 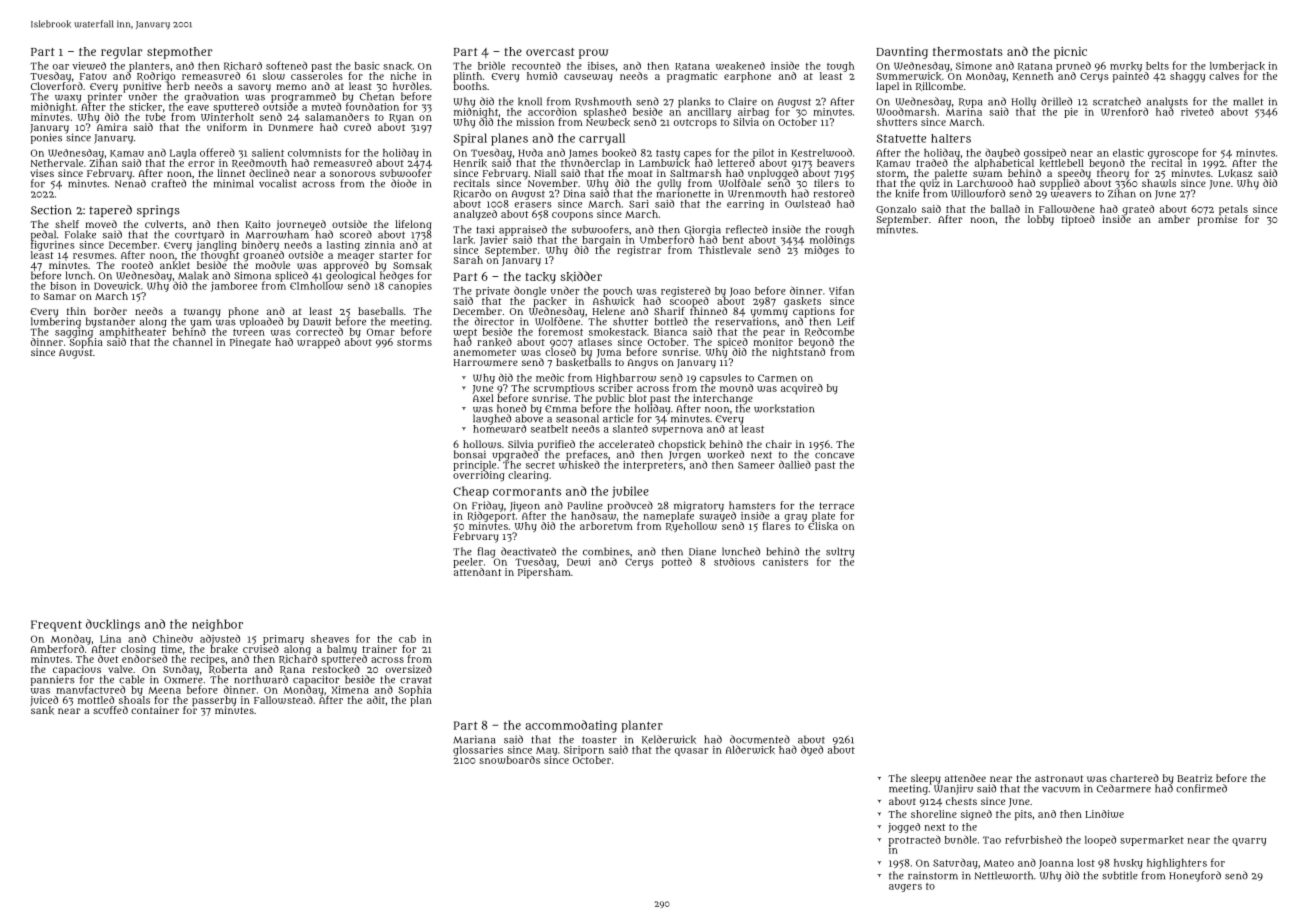 I want to click on capacitor, so click(x=316, y=680).
